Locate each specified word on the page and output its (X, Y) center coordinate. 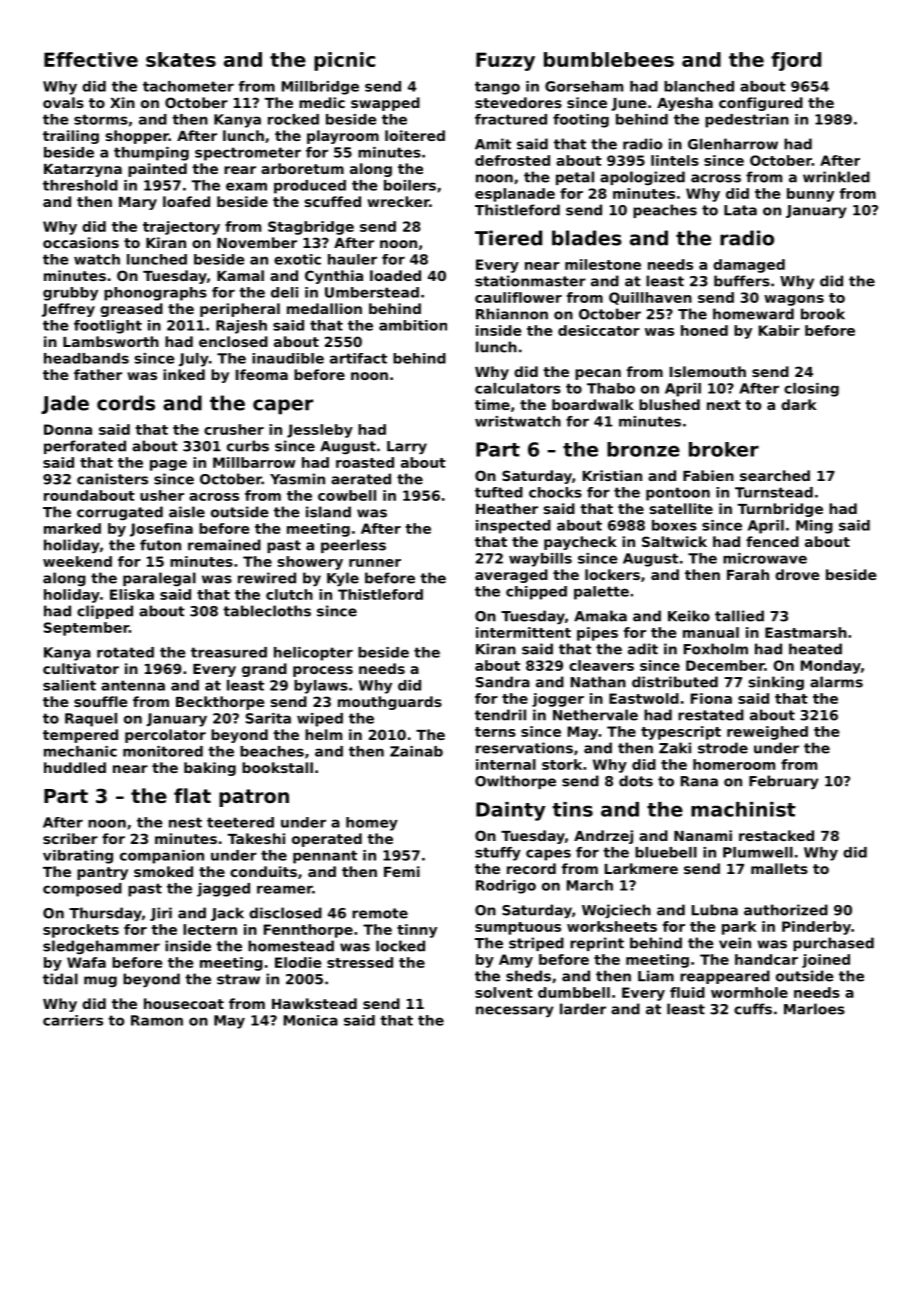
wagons (794, 300)
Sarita (268, 718)
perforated (85, 447)
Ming (814, 527)
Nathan (598, 682)
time (492, 404)
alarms (836, 682)
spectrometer (248, 154)
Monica (311, 1020)
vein (735, 943)
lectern (210, 929)
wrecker (398, 201)
